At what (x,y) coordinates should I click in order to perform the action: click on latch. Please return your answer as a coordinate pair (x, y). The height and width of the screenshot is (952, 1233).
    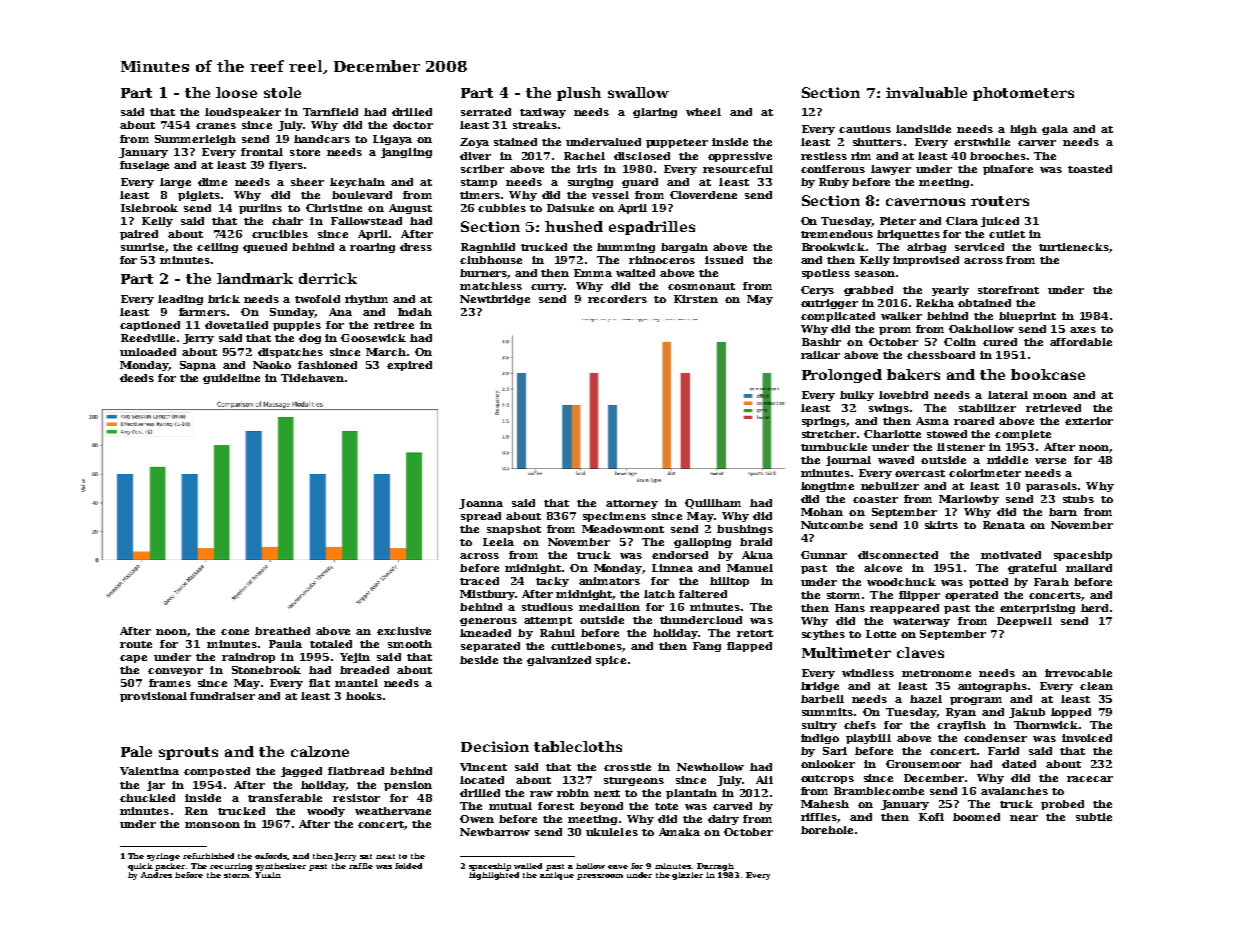
    Looking at the image, I should click on (659, 594).
